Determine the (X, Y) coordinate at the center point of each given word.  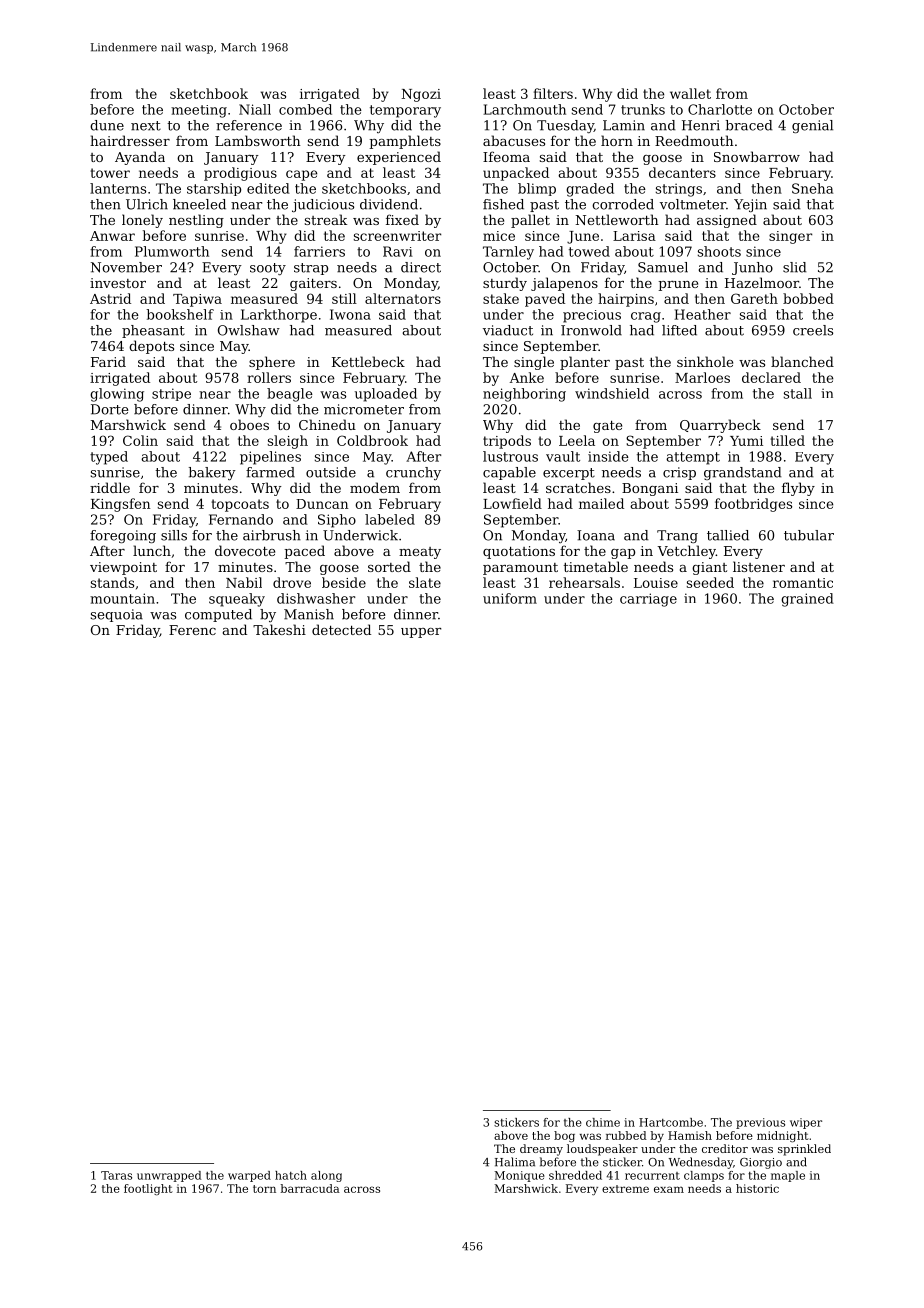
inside (608, 456)
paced (304, 552)
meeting (199, 111)
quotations (519, 552)
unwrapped (169, 1176)
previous (760, 1123)
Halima (515, 1162)
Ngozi (421, 95)
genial (812, 126)
